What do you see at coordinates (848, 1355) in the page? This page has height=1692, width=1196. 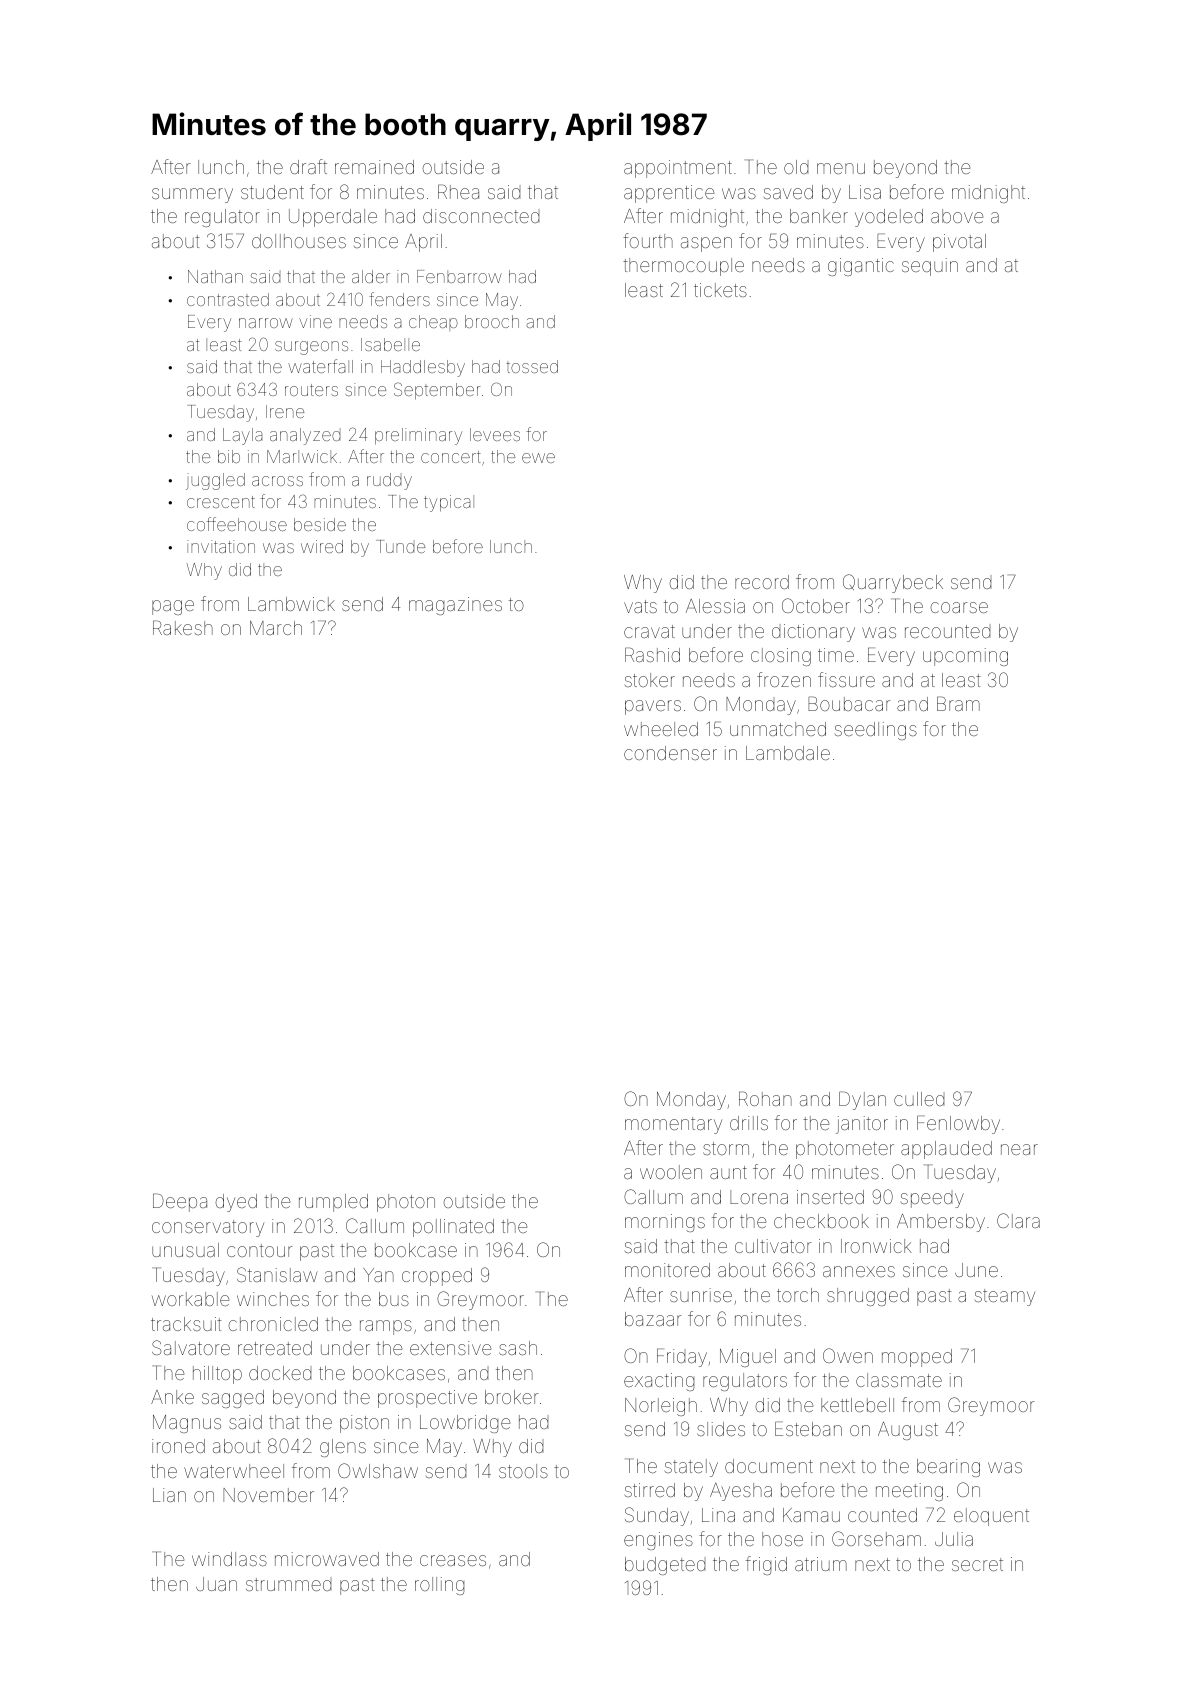 I see `Owen` at bounding box center [848, 1355].
